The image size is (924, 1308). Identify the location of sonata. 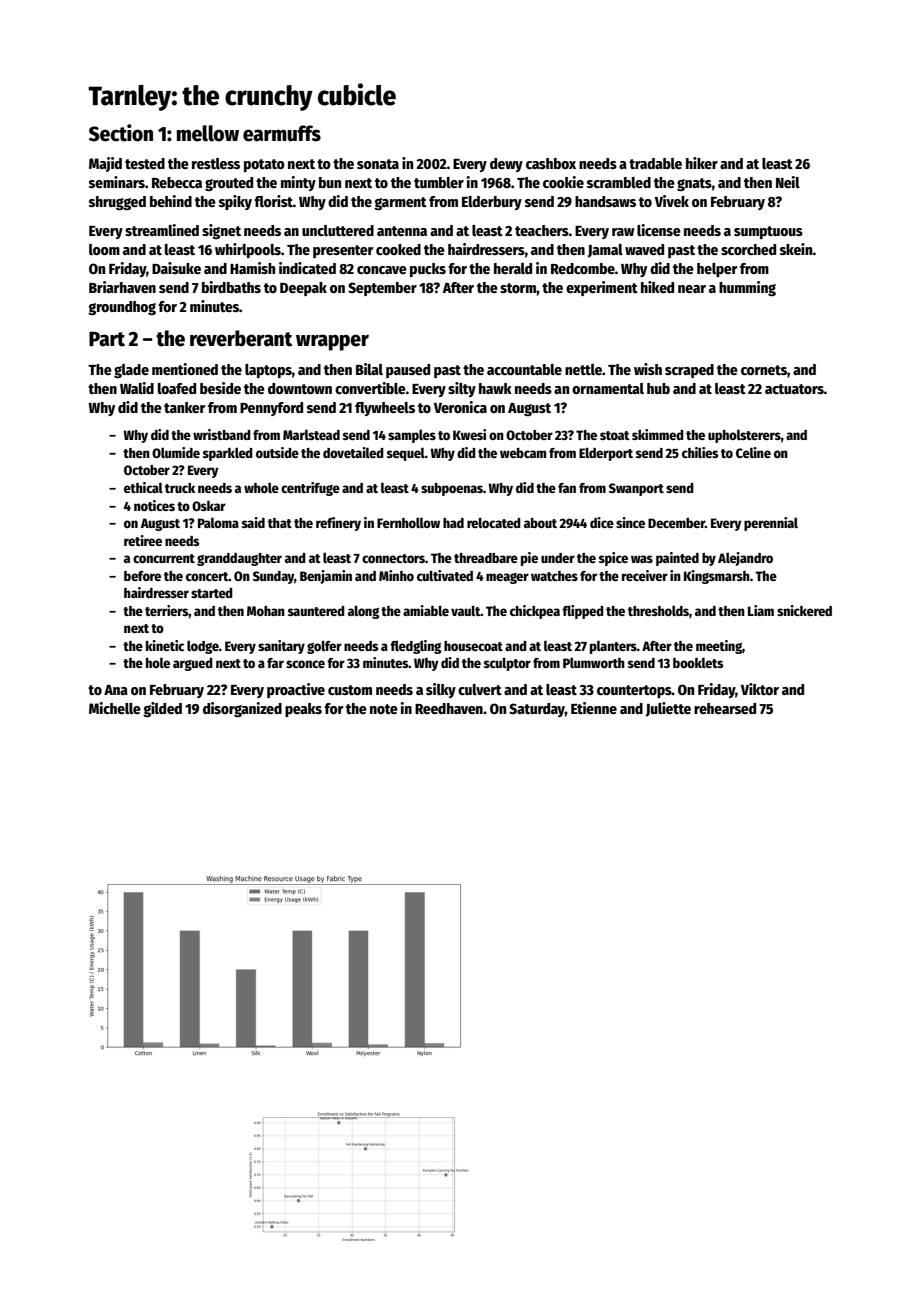
(378, 164).
